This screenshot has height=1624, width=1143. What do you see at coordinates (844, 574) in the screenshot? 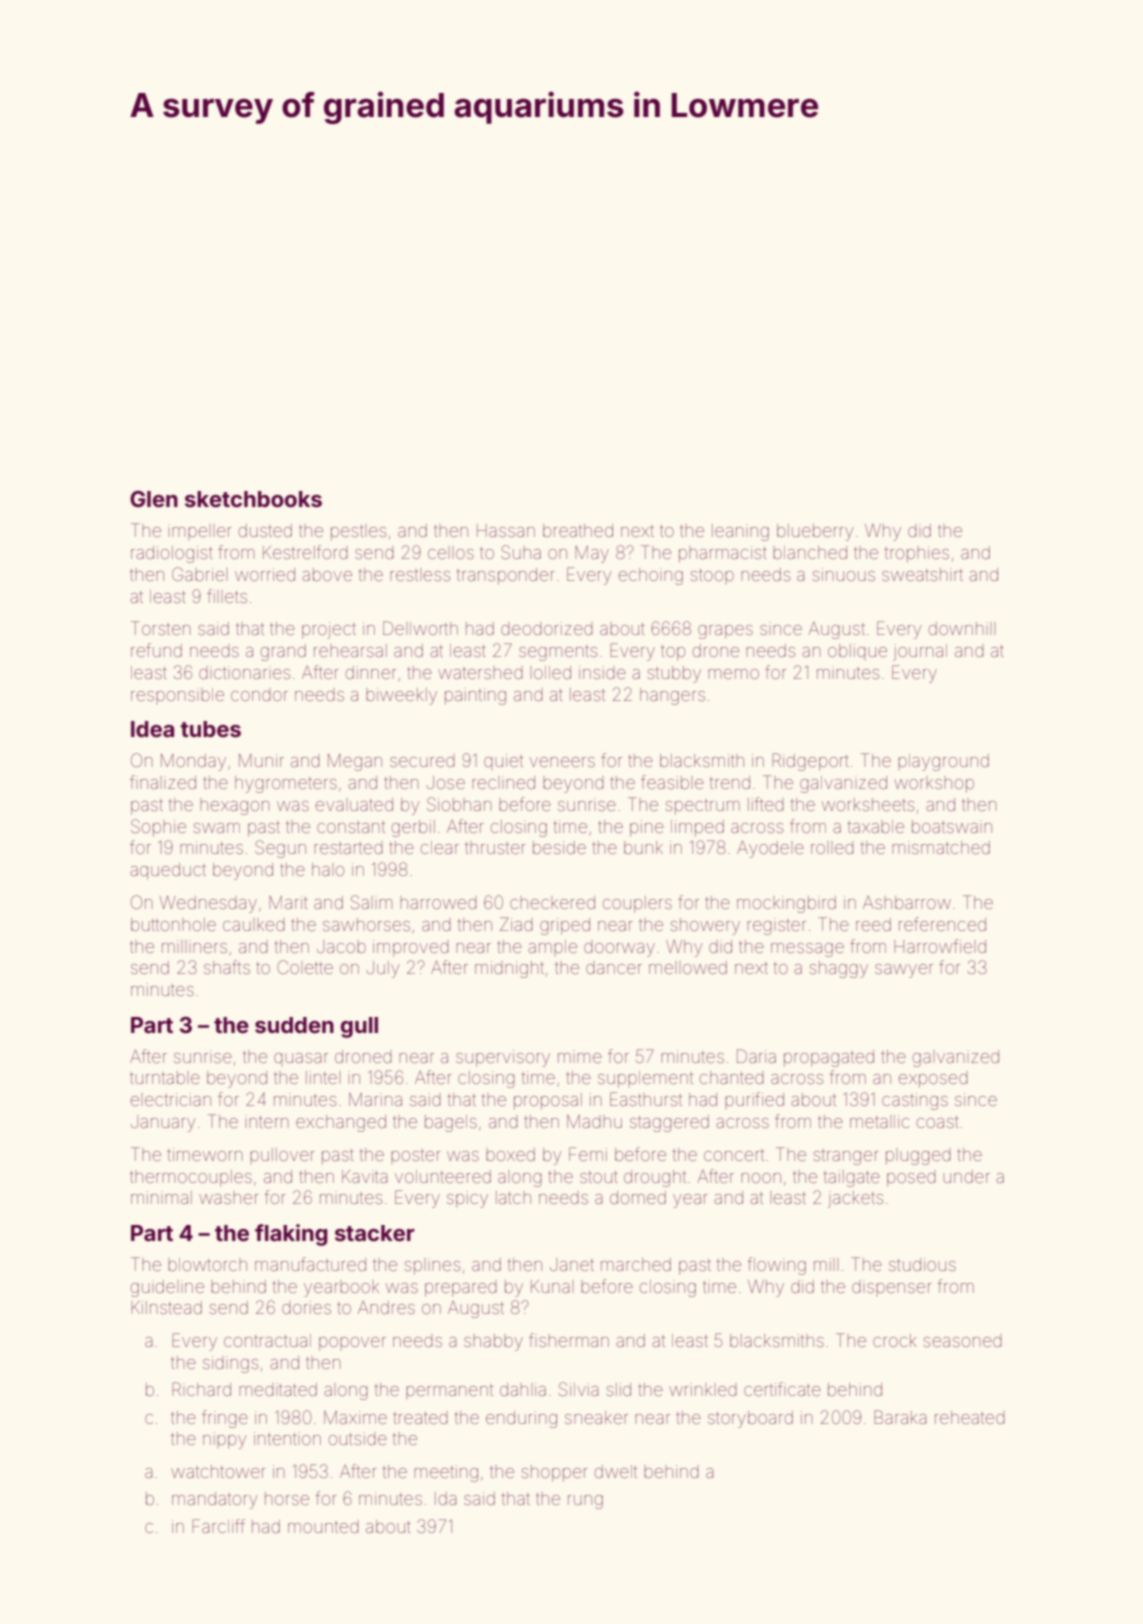
I see `sinuous` at bounding box center [844, 574].
